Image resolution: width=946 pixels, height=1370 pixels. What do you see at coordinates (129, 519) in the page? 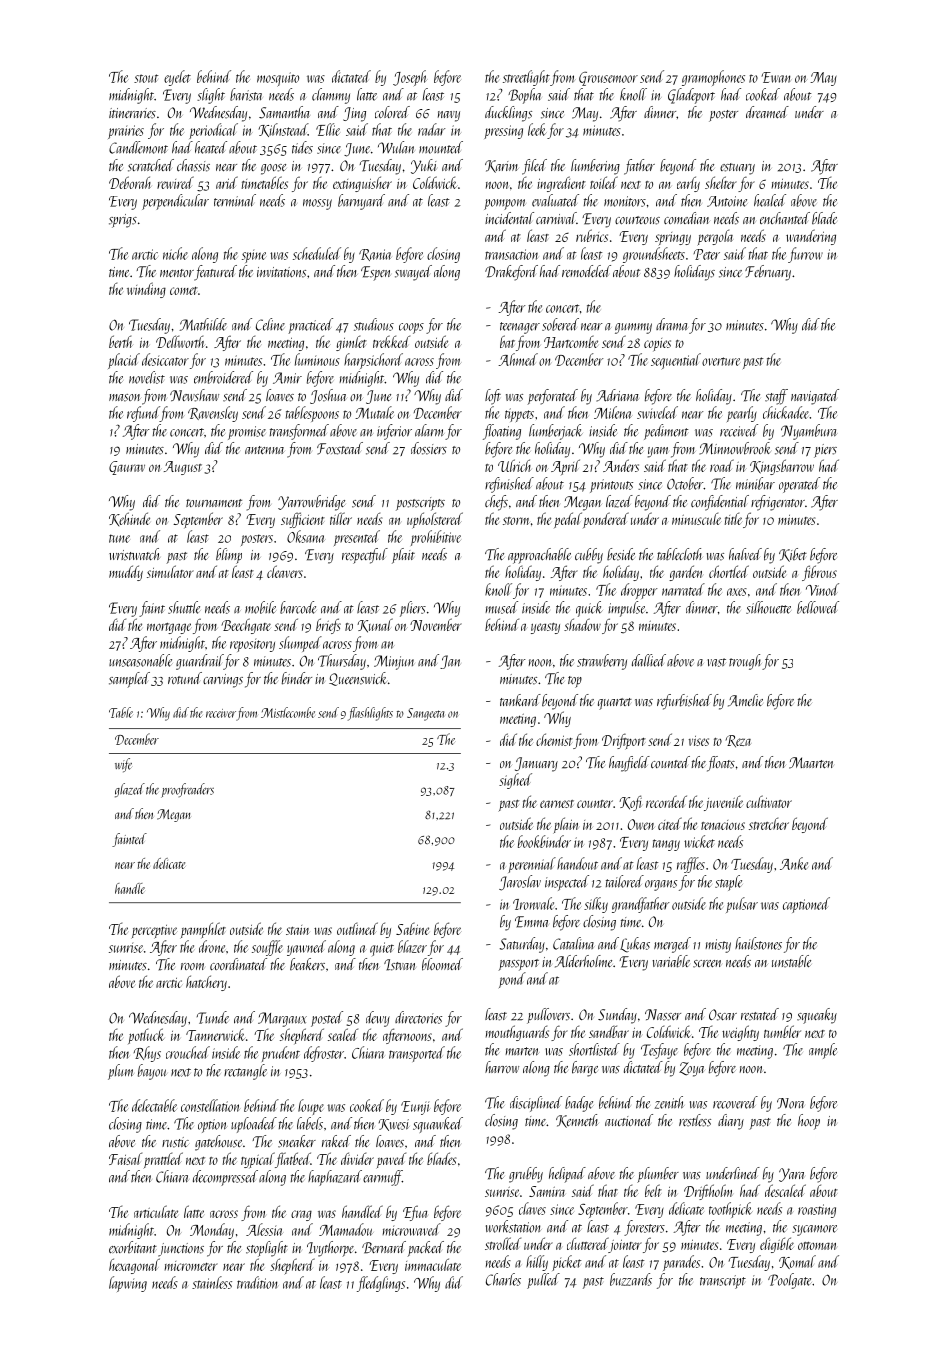
I see `Kehinde` at bounding box center [129, 519].
